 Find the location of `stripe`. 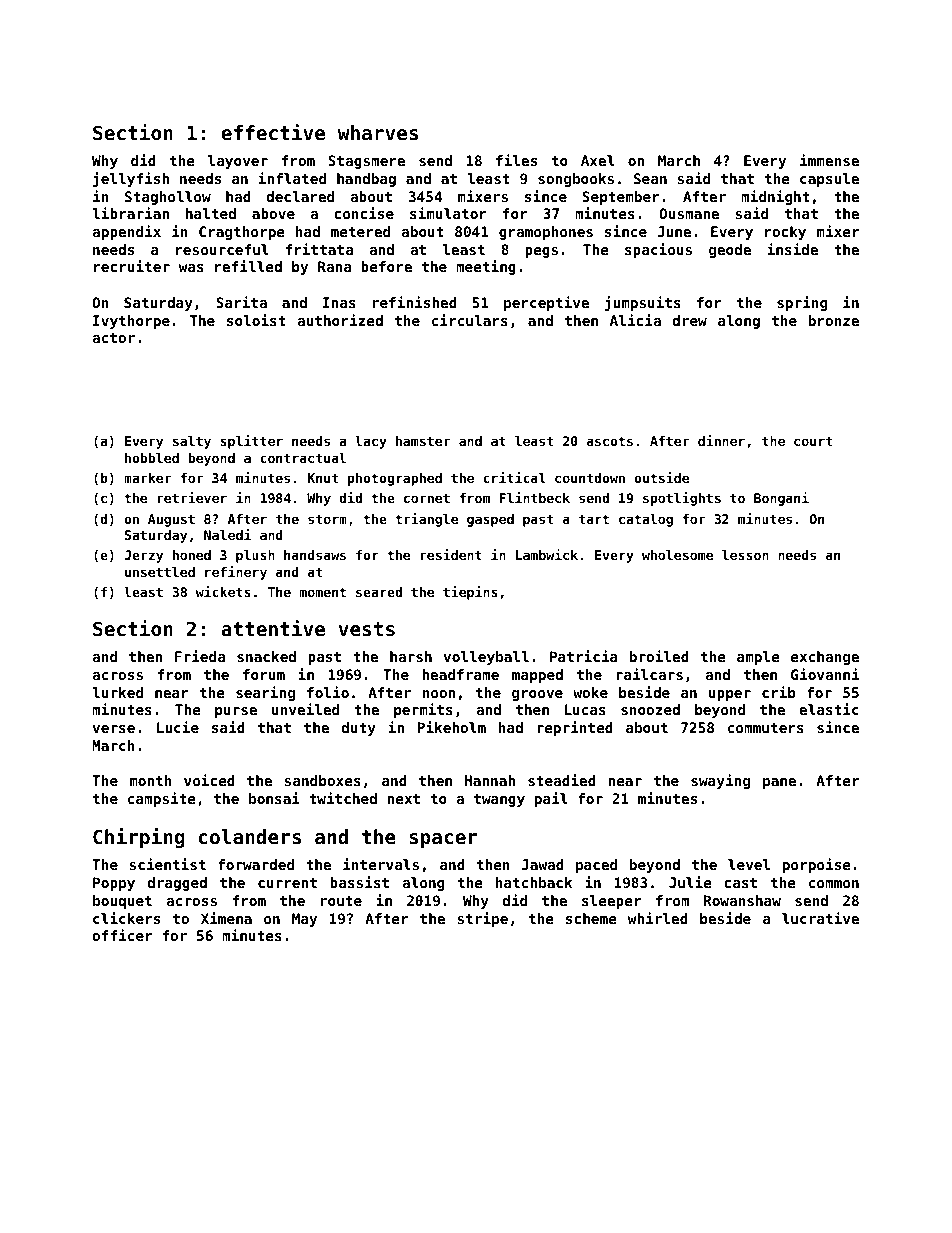

stripe is located at coordinates (482, 919).
